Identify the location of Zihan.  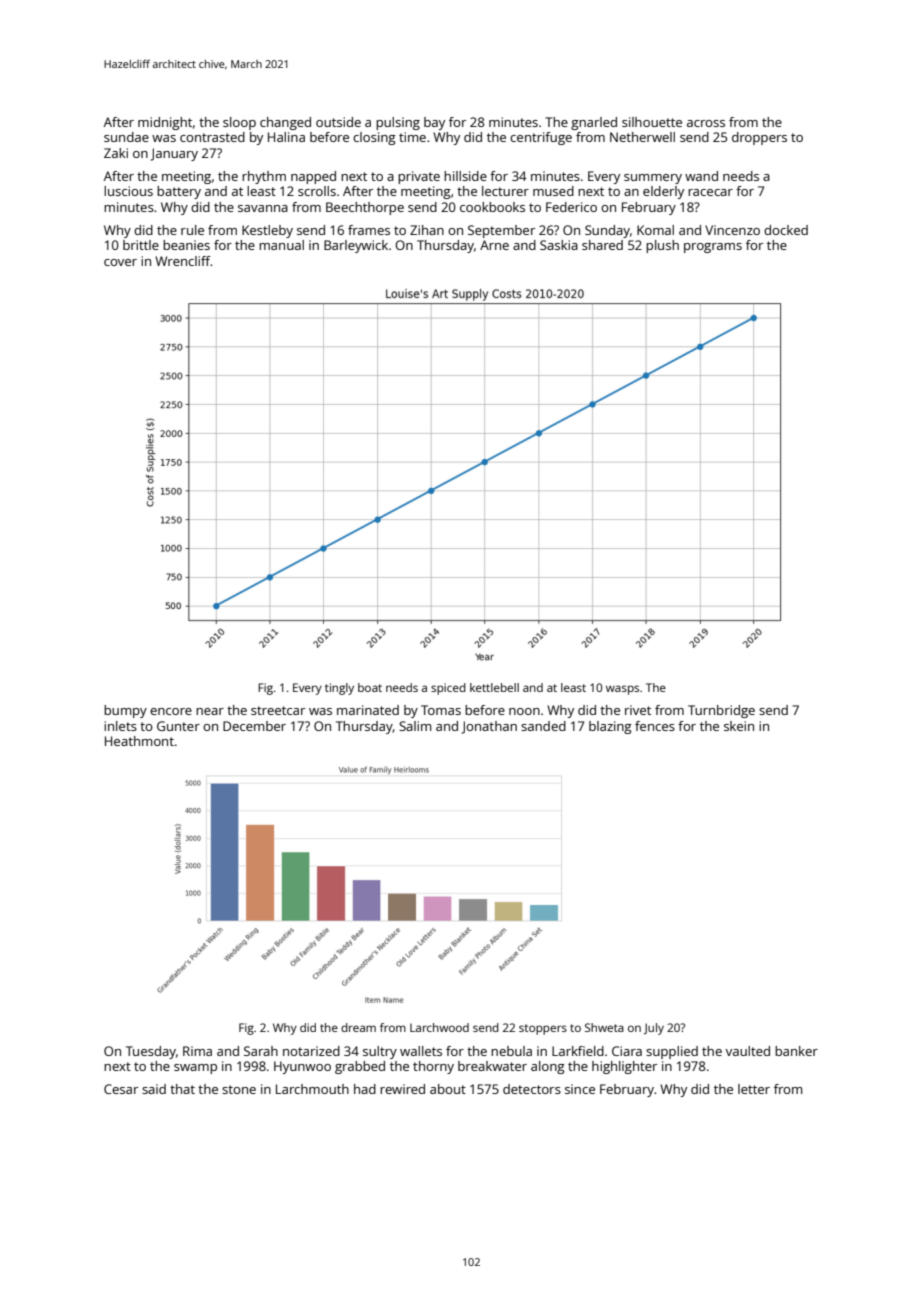
(427, 230).
